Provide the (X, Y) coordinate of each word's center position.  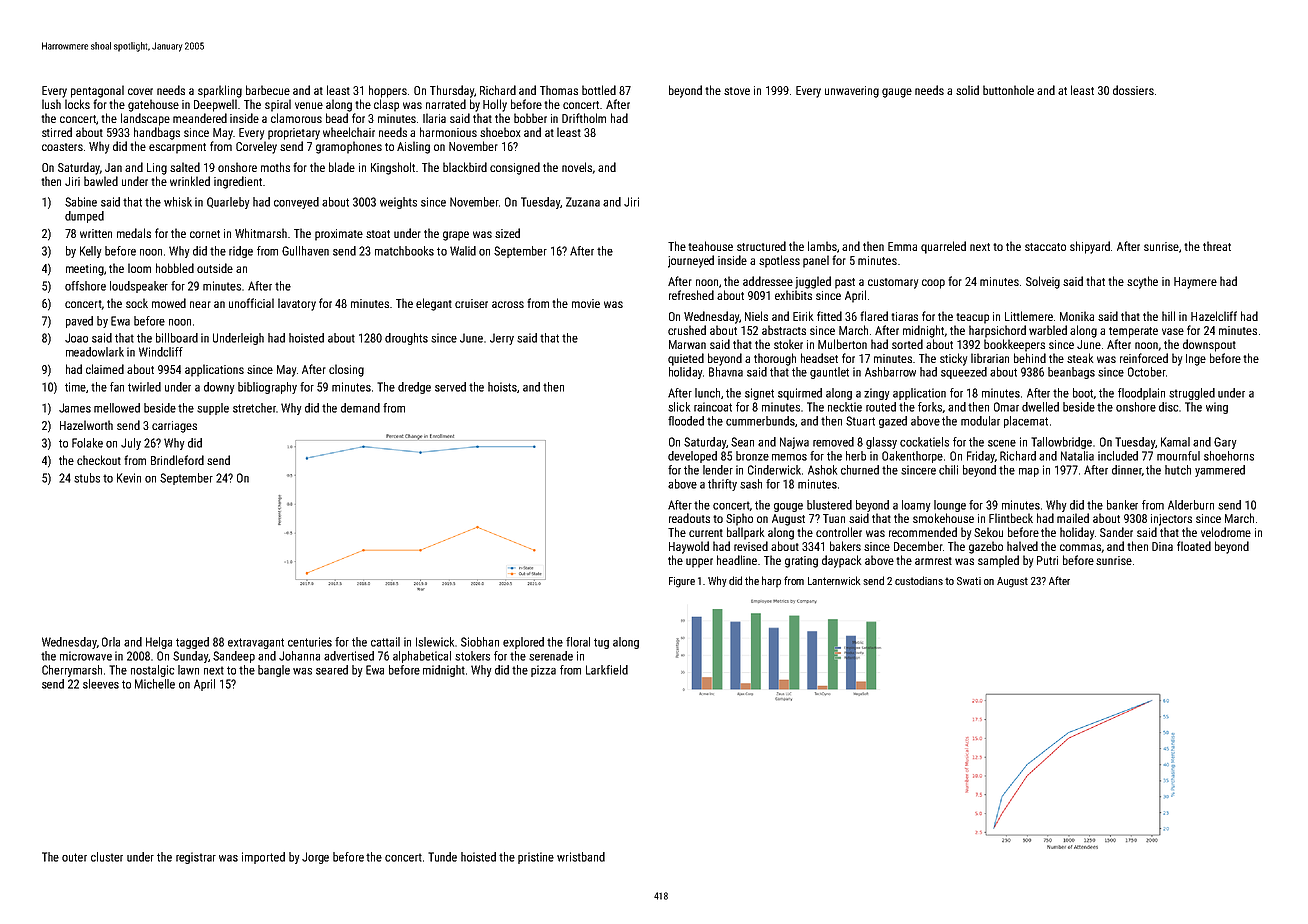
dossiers (1133, 90)
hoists (503, 387)
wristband (581, 857)
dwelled (1040, 407)
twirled (144, 387)
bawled (101, 181)
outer (74, 857)
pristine (536, 858)
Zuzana (583, 202)
